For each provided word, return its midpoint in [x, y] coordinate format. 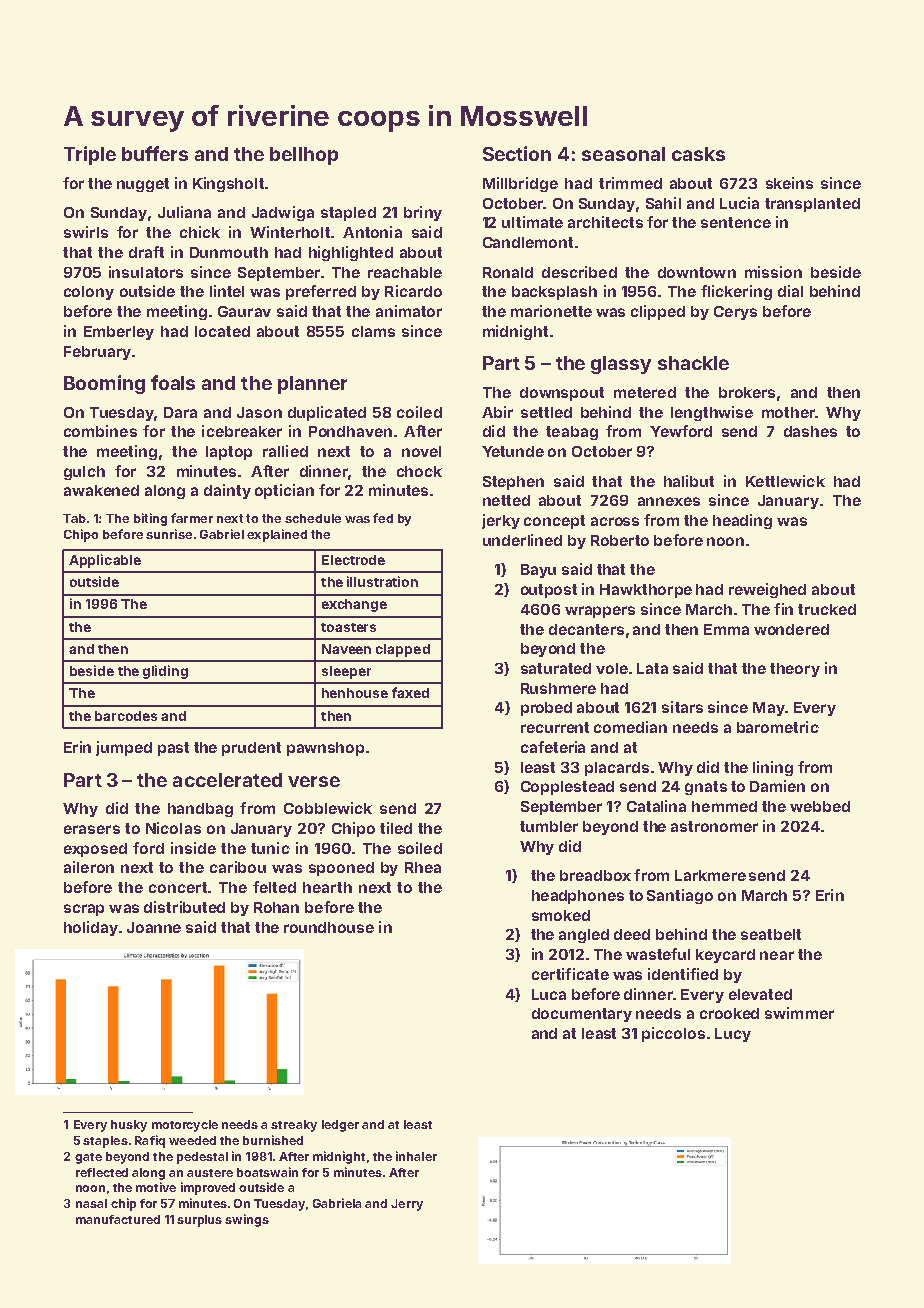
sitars [682, 707]
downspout [562, 394]
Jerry [407, 1205]
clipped [658, 312]
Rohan [276, 907]
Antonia [372, 232]
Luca [549, 994]
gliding [165, 672]
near [777, 955]
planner [312, 385]
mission [773, 272]
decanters [586, 629]
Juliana [184, 212]
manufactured [118, 1219]
